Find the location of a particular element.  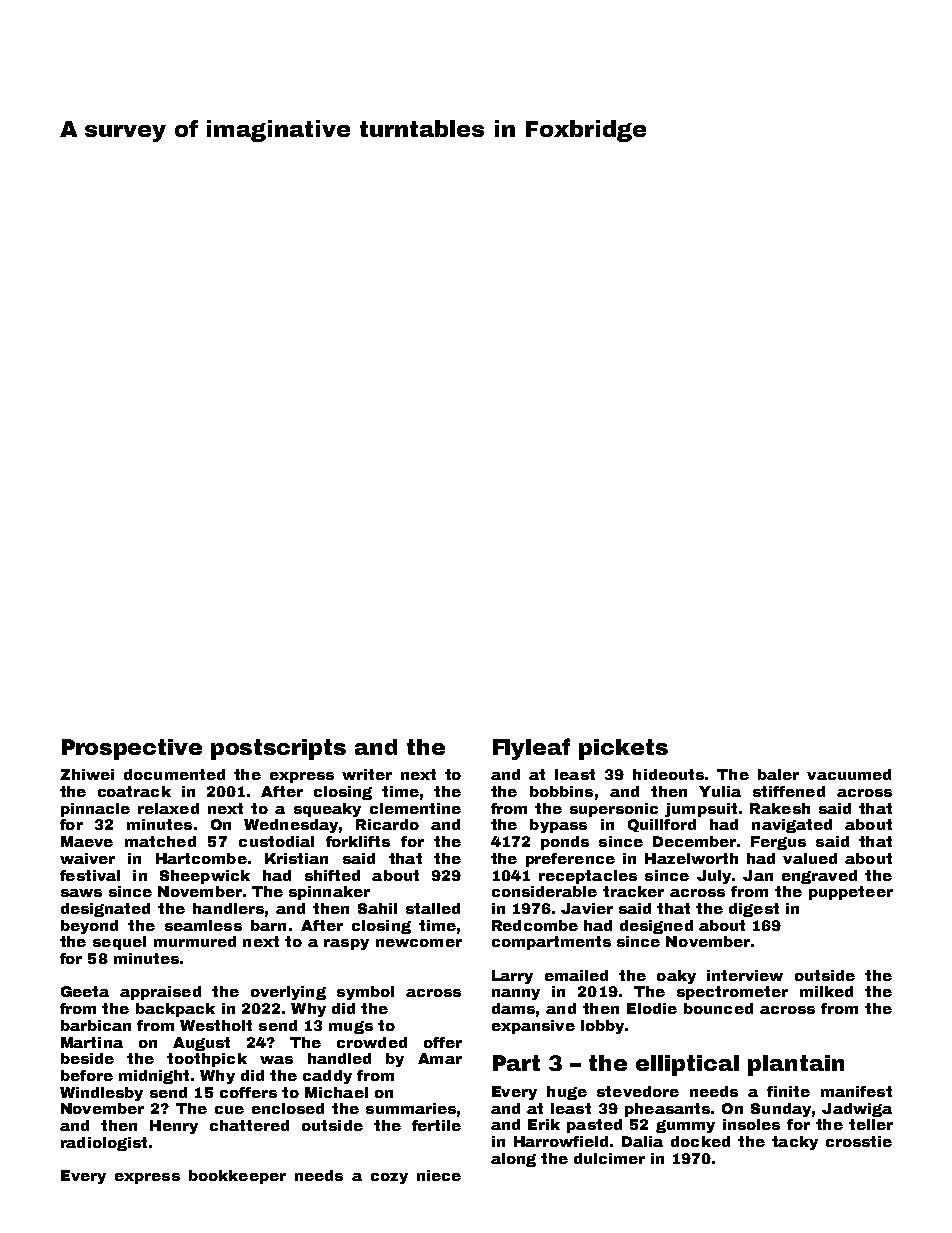

cozy is located at coordinates (389, 1178).
